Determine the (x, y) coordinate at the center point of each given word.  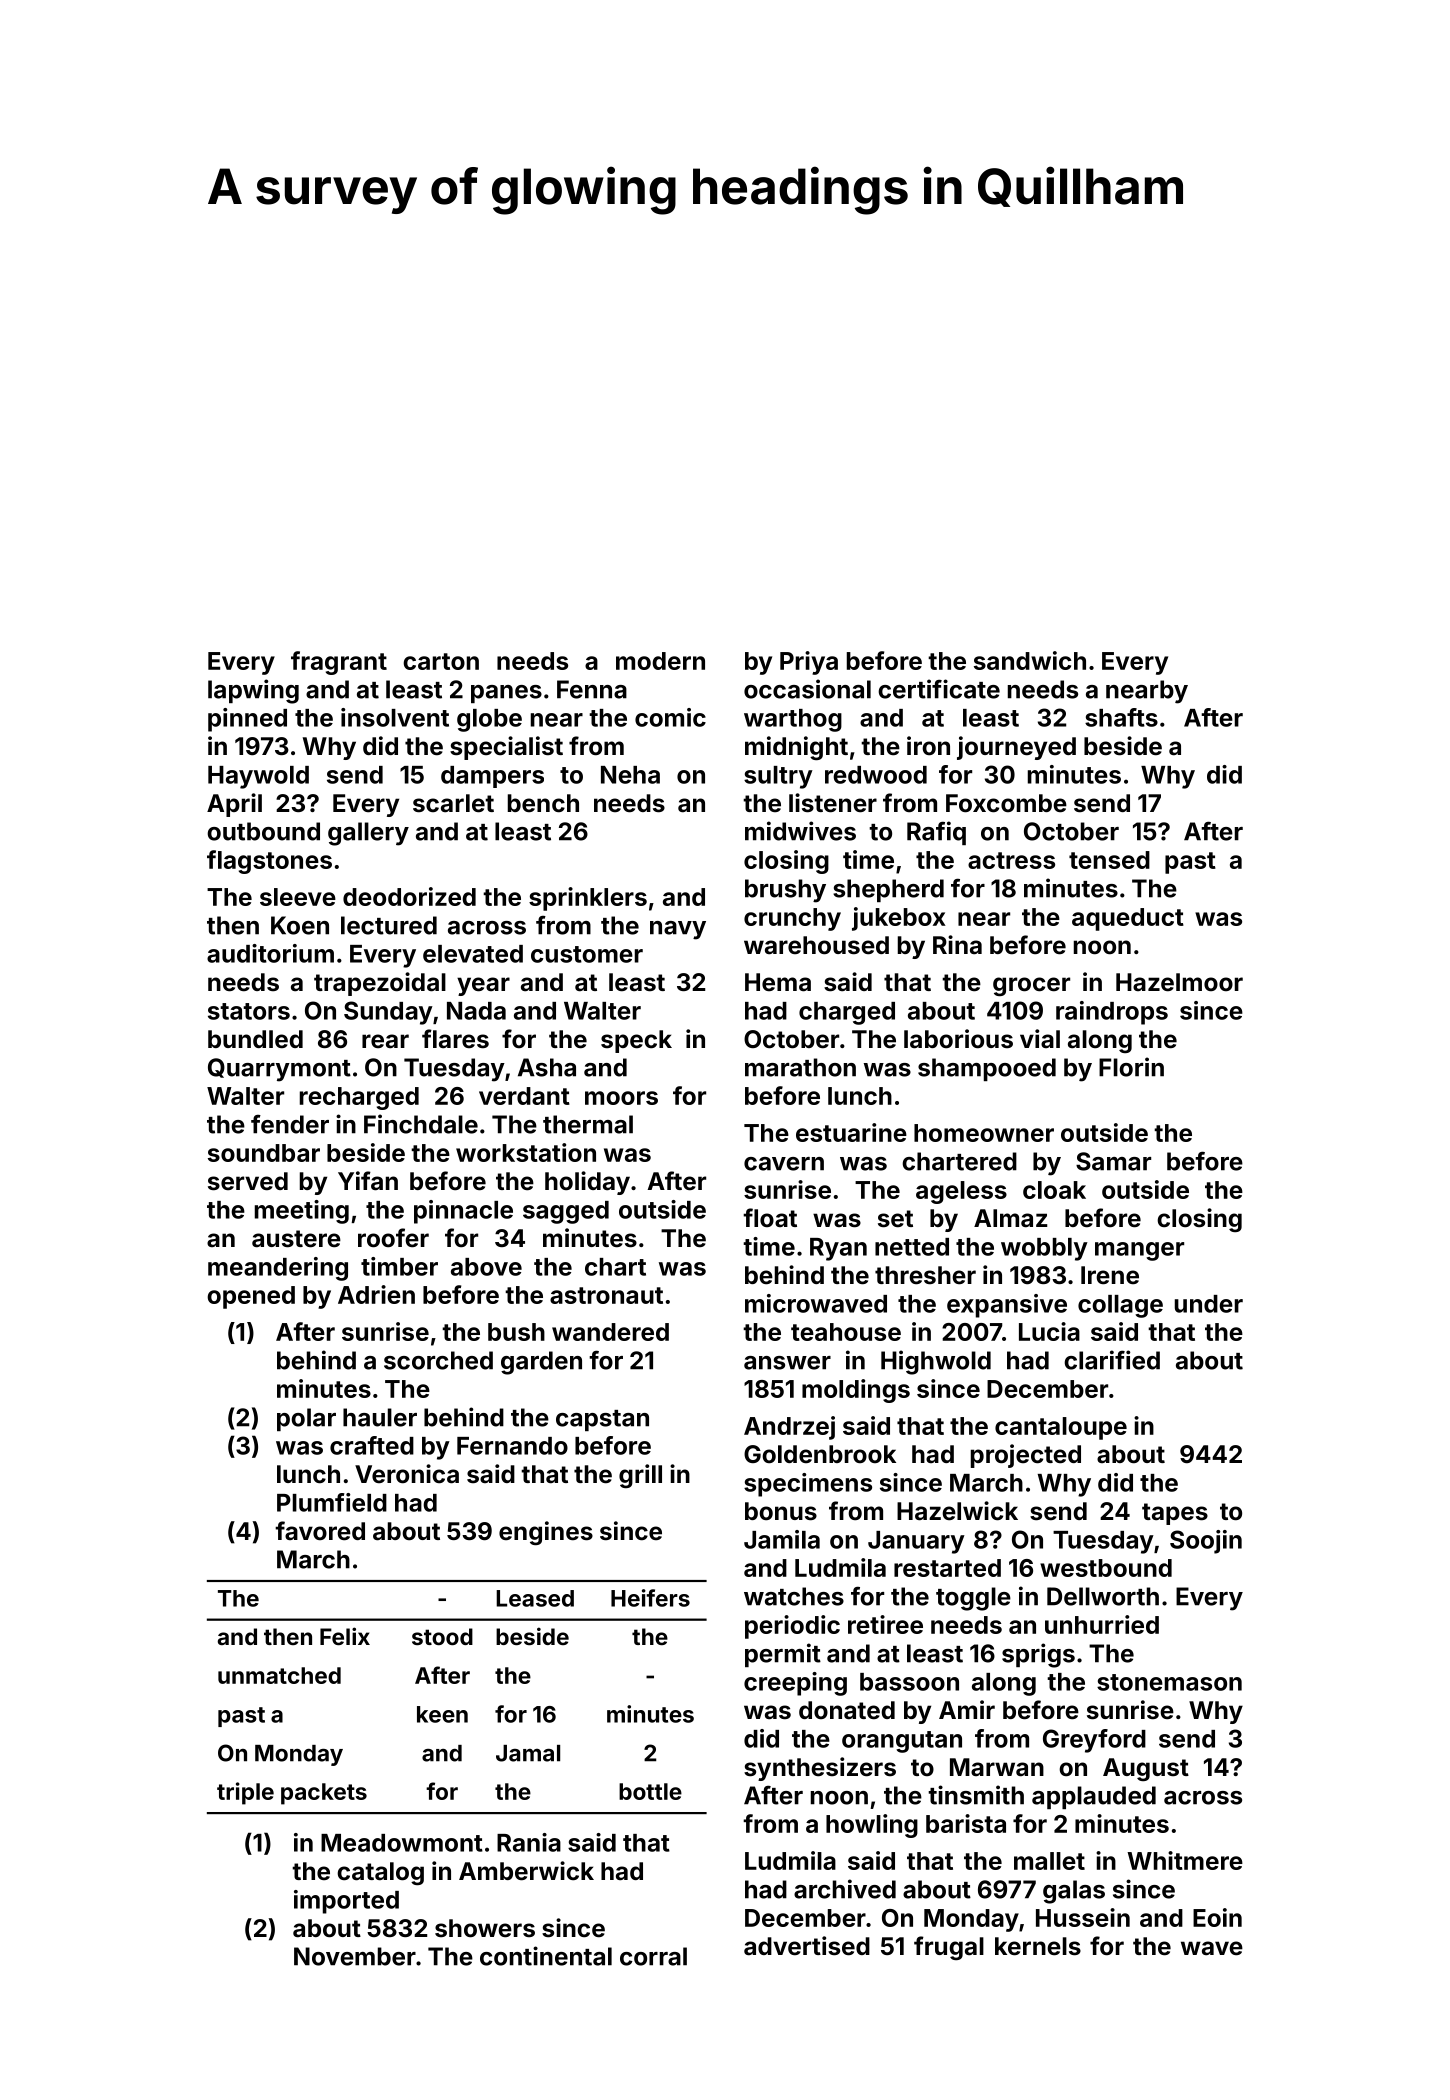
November (355, 1956)
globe (489, 720)
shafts (1121, 717)
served (248, 1181)
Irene (1110, 1275)
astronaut (606, 1295)
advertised (807, 1946)
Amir (967, 1709)
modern (660, 661)
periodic (792, 1627)
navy (678, 930)
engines (546, 1533)
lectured (389, 925)
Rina (957, 945)
